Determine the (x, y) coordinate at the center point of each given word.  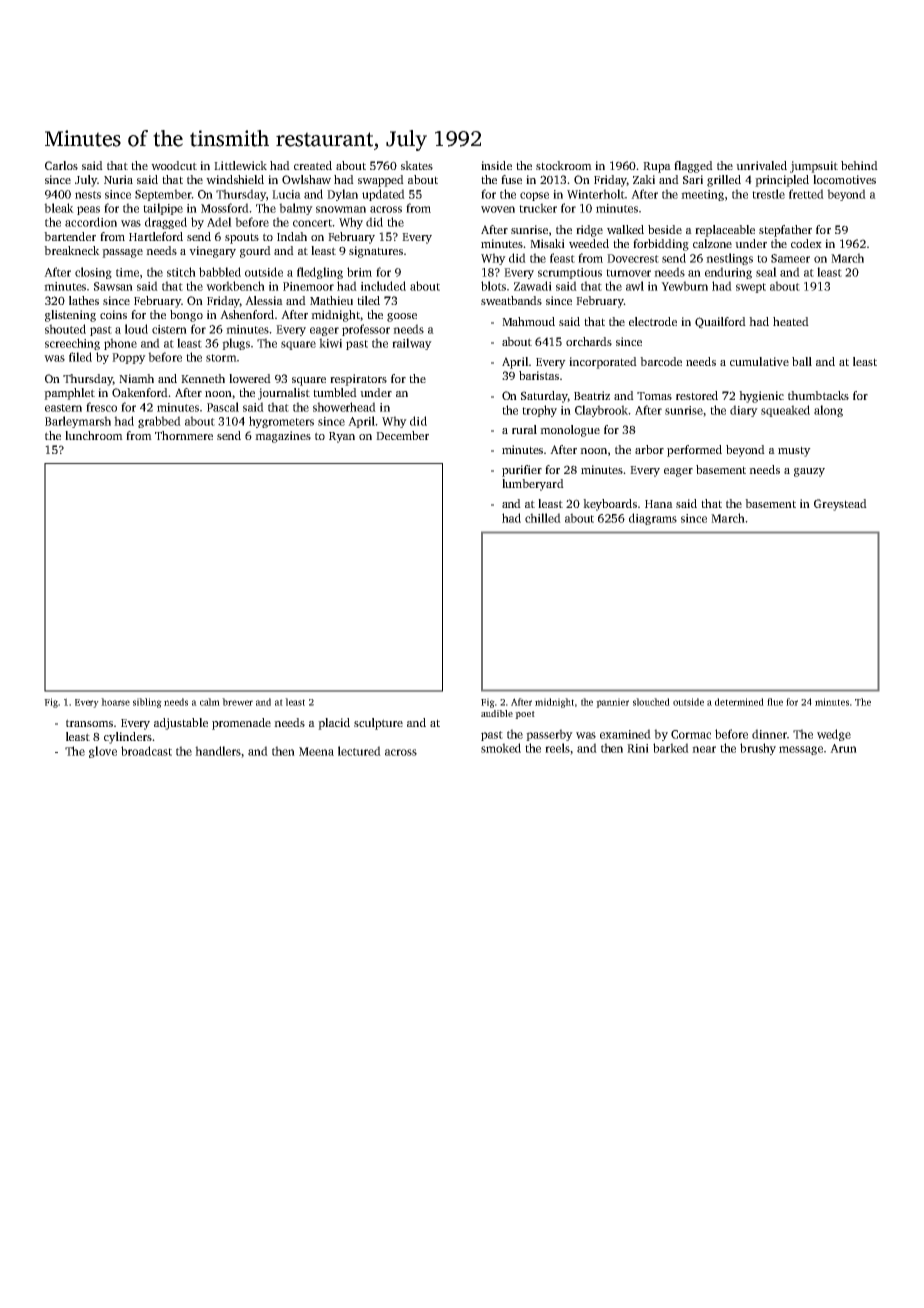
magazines (283, 437)
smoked (501, 748)
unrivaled (761, 165)
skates (417, 165)
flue (775, 702)
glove (103, 752)
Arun (843, 748)
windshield (235, 179)
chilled (543, 518)
